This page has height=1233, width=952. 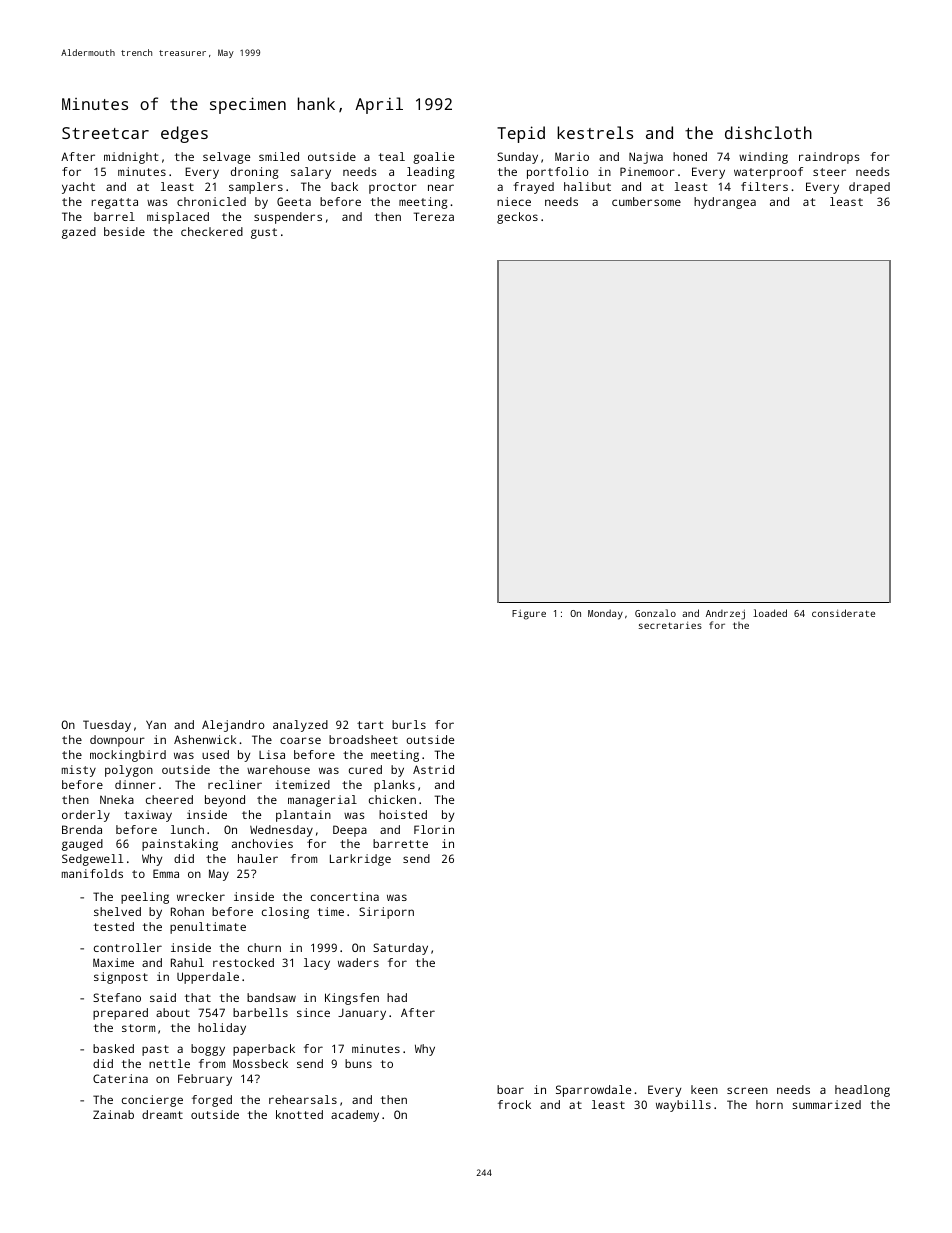 What do you see at coordinates (605, 614) in the page?
I see `Monday` at bounding box center [605, 614].
